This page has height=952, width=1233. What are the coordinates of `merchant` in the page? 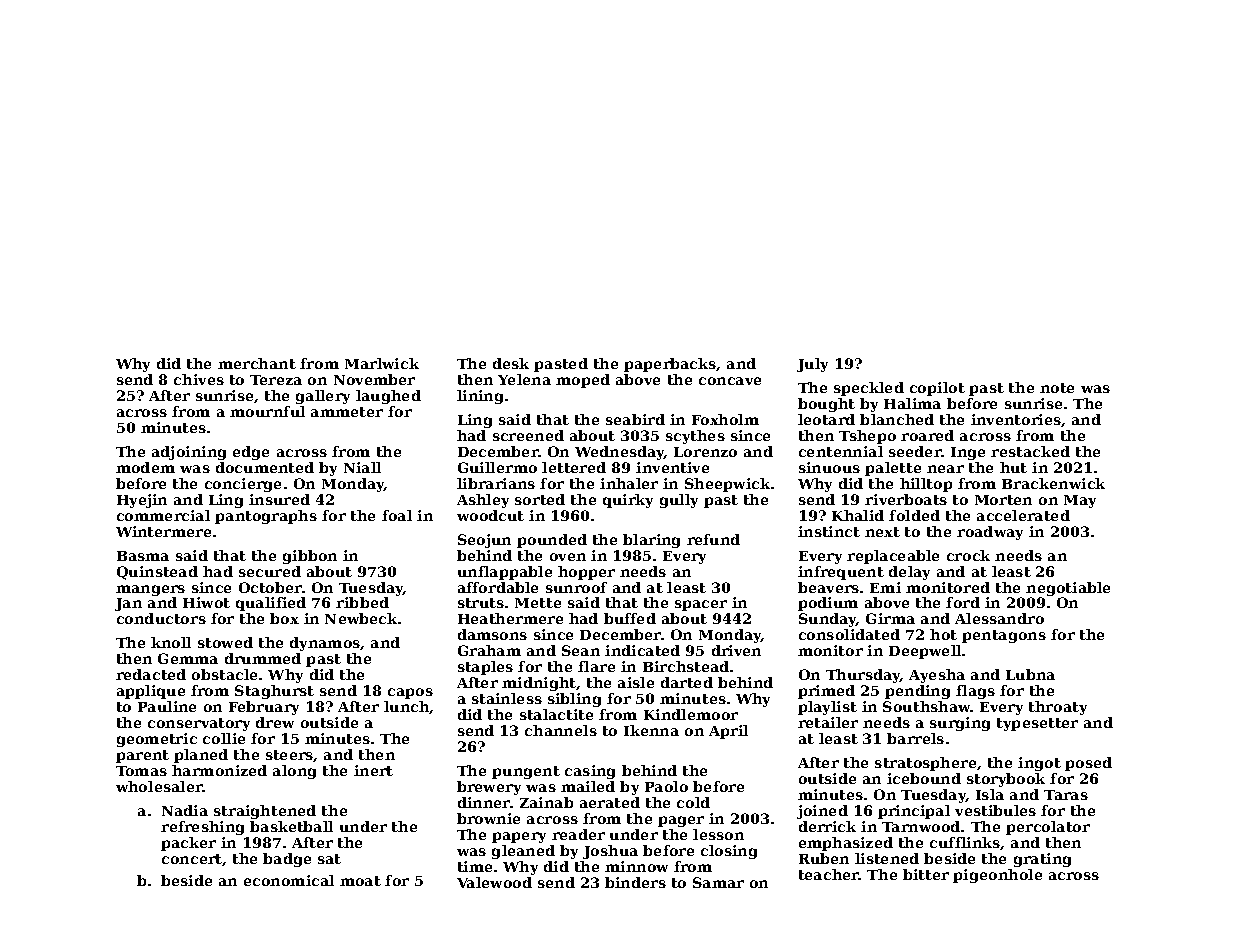 It's located at (257, 363).
